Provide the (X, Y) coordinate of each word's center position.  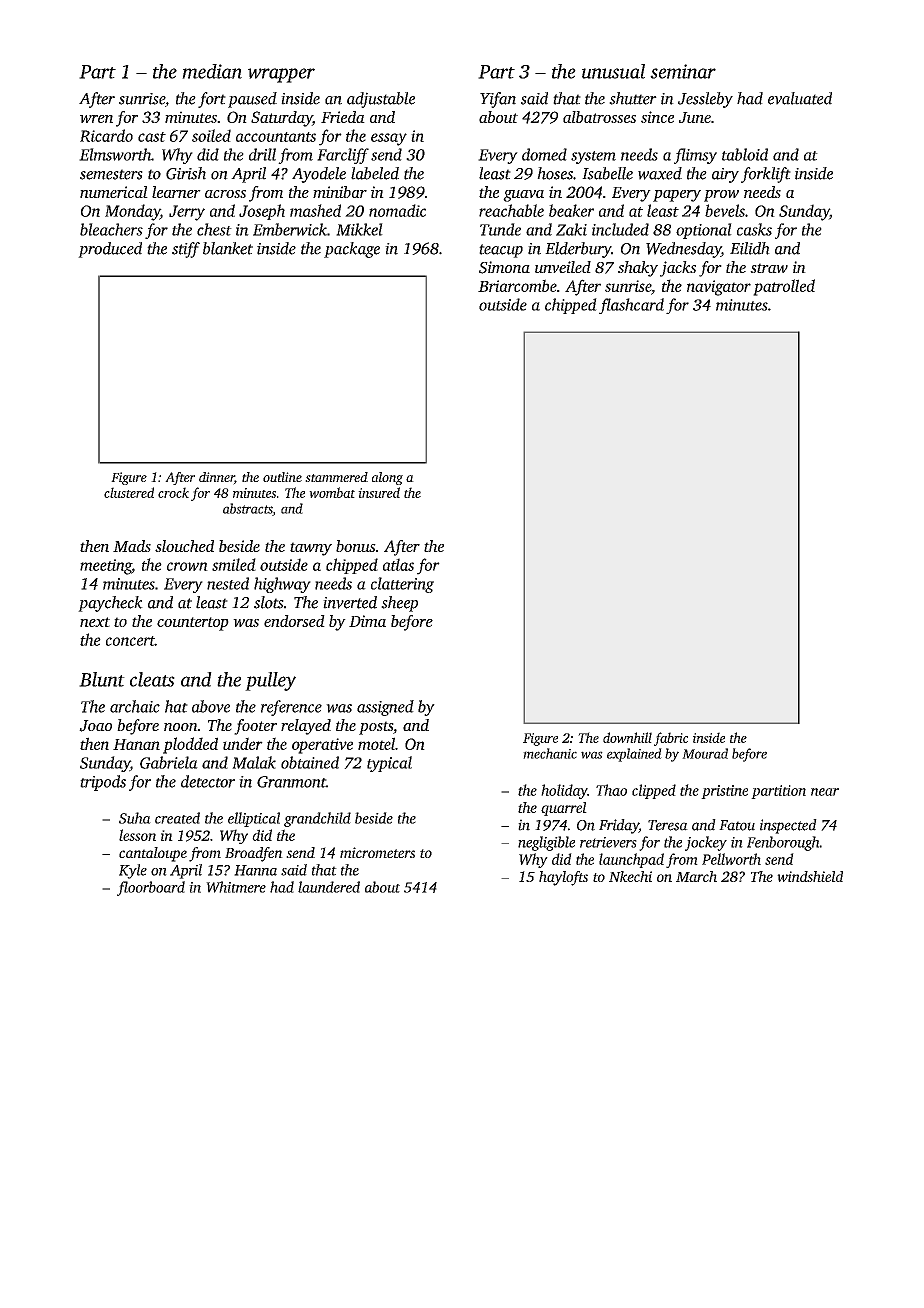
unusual (613, 71)
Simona (504, 267)
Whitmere (236, 887)
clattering (402, 585)
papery (677, 196)
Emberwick (290, 229)
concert (130, 641)
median (212, 71)
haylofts (563, 878)
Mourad (705, 753)
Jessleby (705, 100)
